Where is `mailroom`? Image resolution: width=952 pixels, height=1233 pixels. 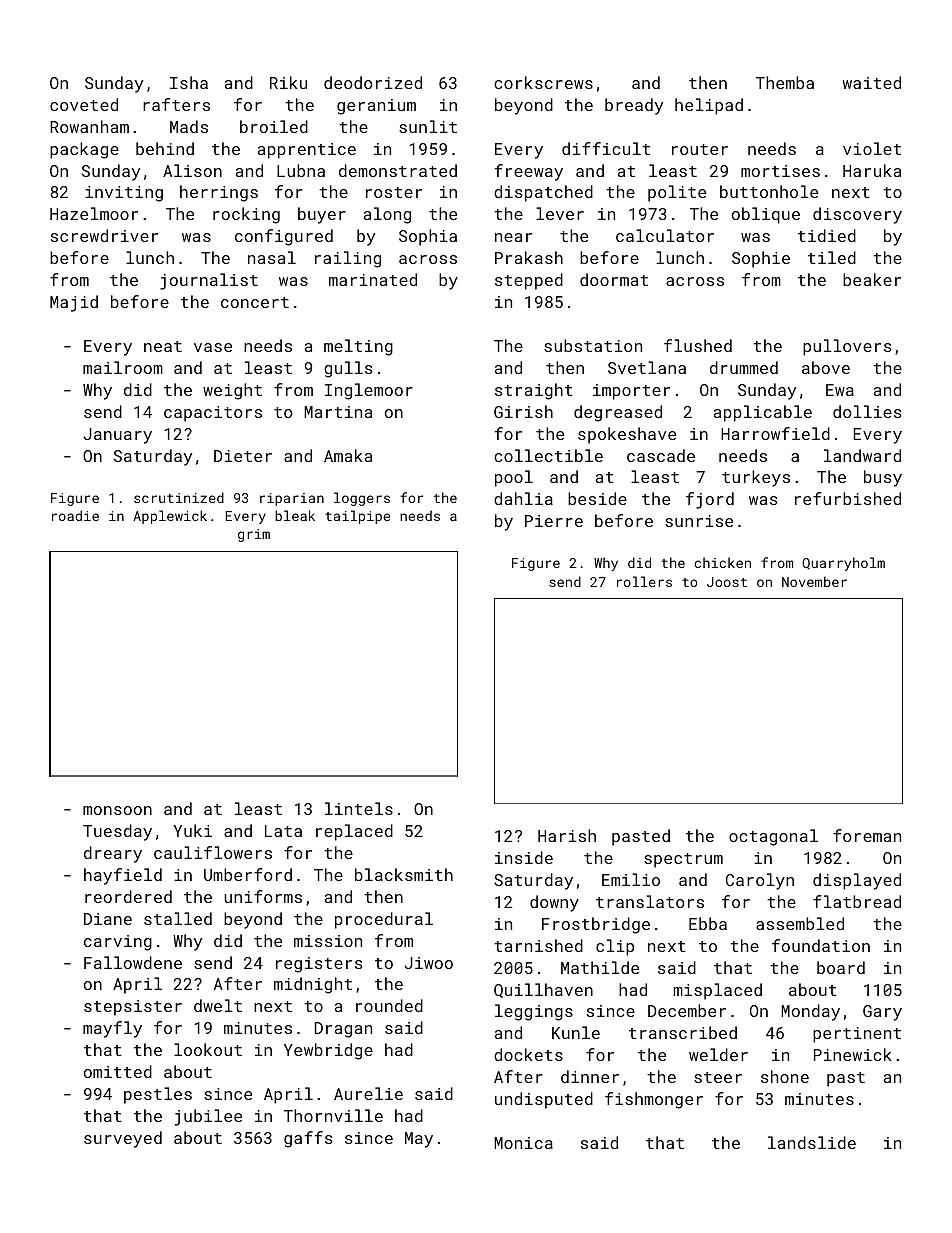 mailroom is located at coordinates (123, 367).
